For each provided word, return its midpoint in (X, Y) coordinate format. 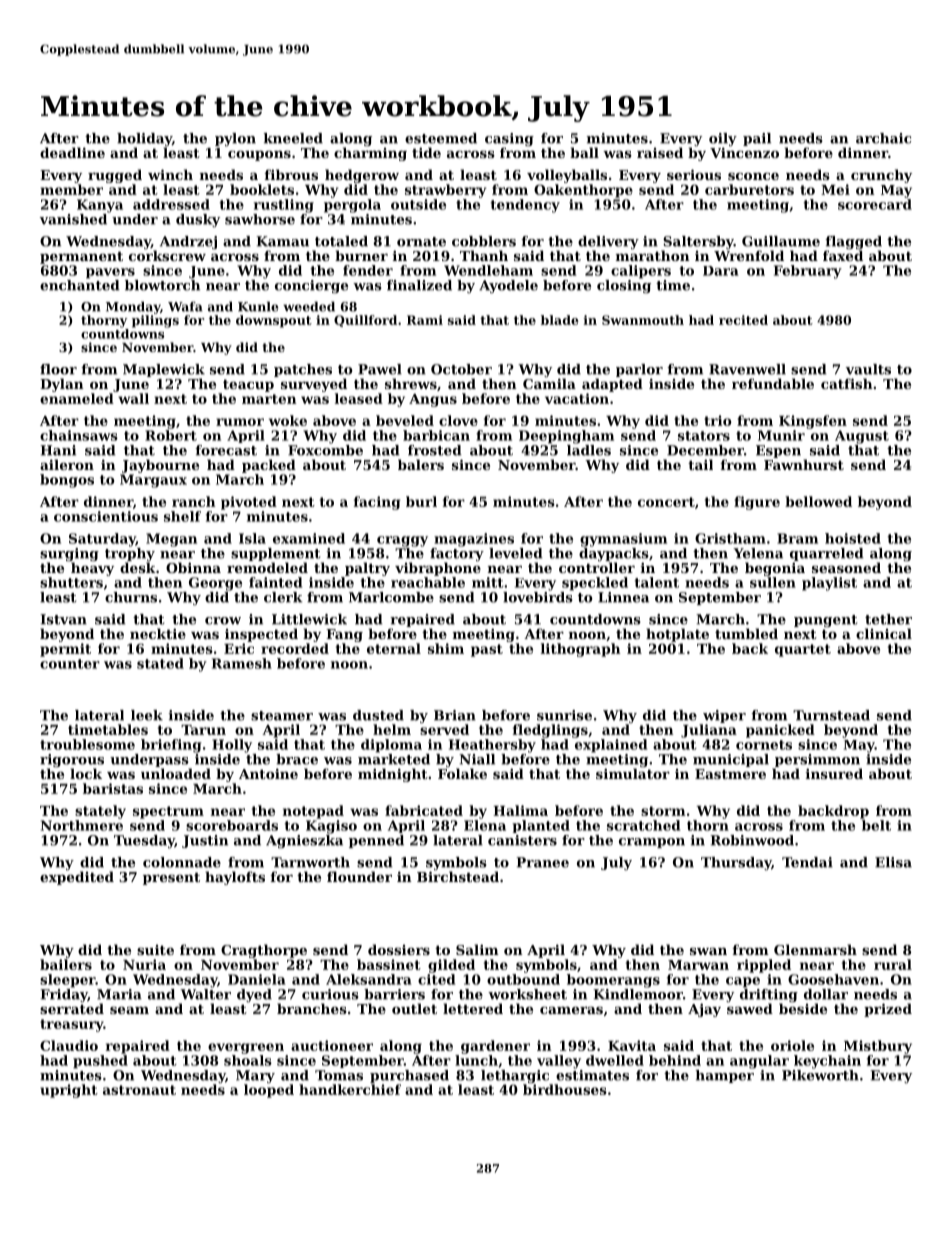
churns (131, 597)
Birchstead (458, 876)
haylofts (235, 878)
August (862, 437)
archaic (883, 138)
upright (69, 1091)
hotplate (677, 635)
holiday (144, 139)
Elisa (893, 862)
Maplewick (164, 370)
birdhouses (565, 1089)
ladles (589, 450)
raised (660, 152)
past (487, 650)
